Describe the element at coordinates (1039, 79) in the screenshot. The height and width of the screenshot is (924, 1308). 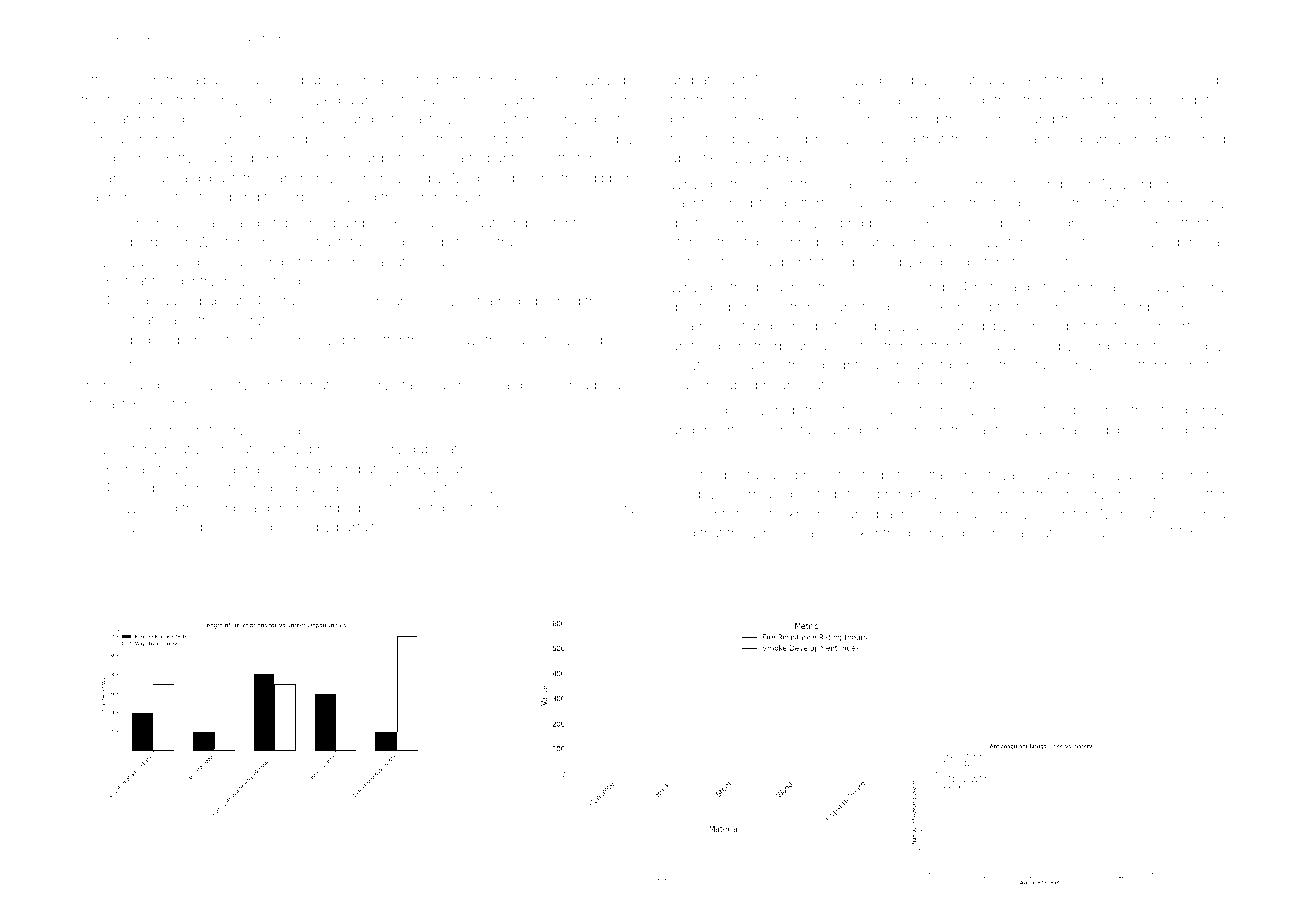
I see `Kofi` at that location.
